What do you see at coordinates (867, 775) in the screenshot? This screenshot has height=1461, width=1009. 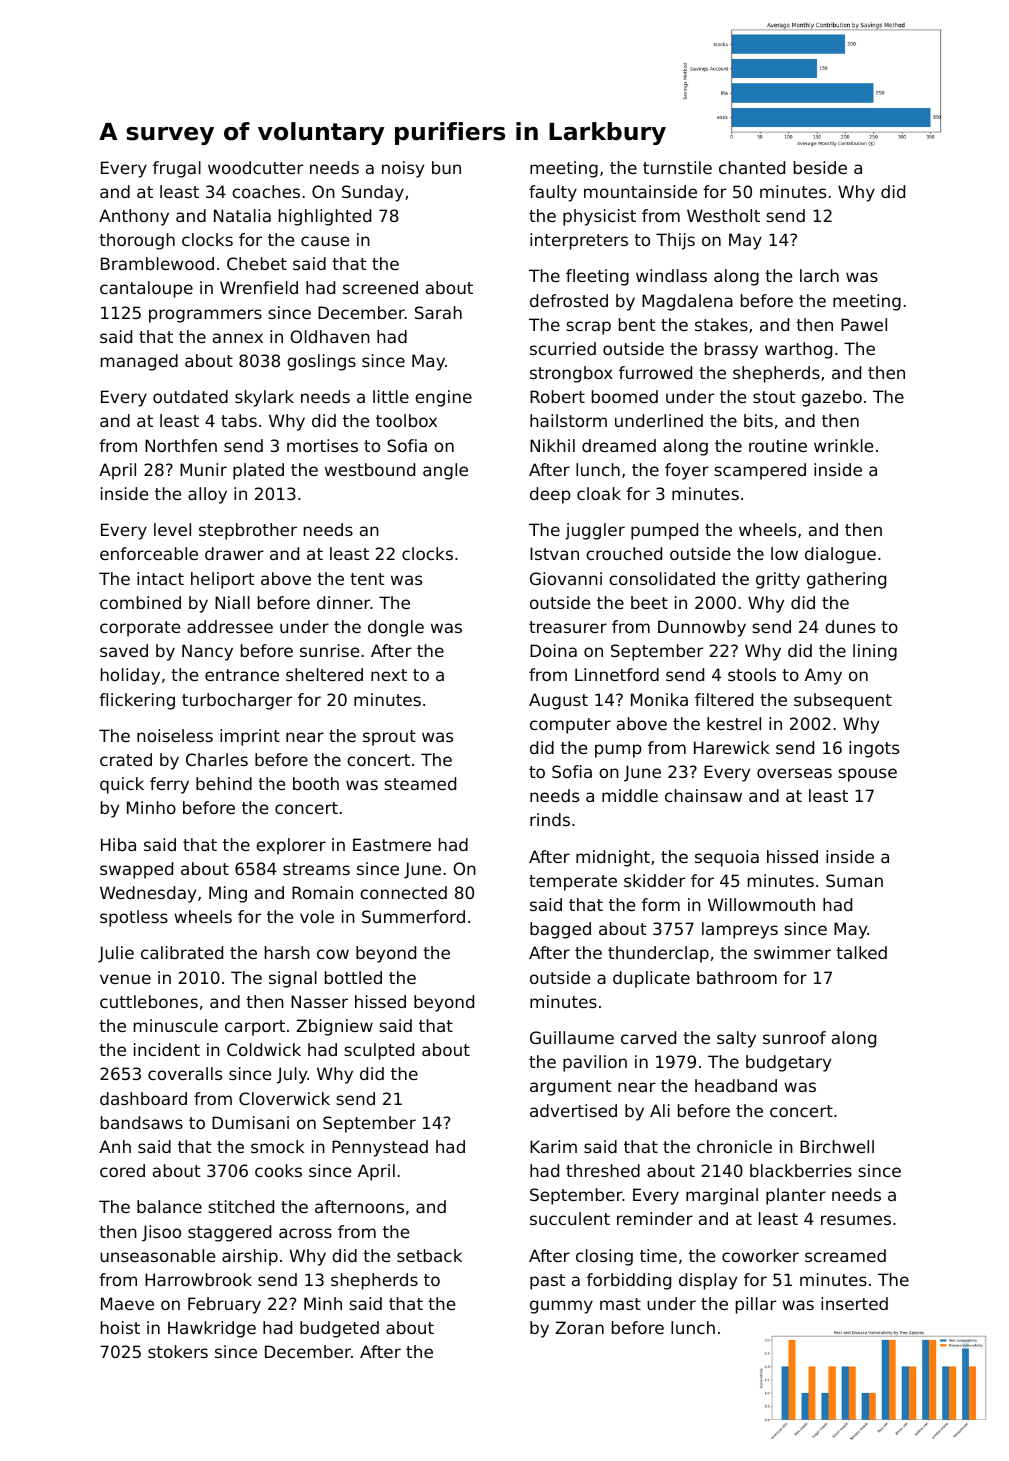 I see `spouse` at bounding box center [867, 775].
